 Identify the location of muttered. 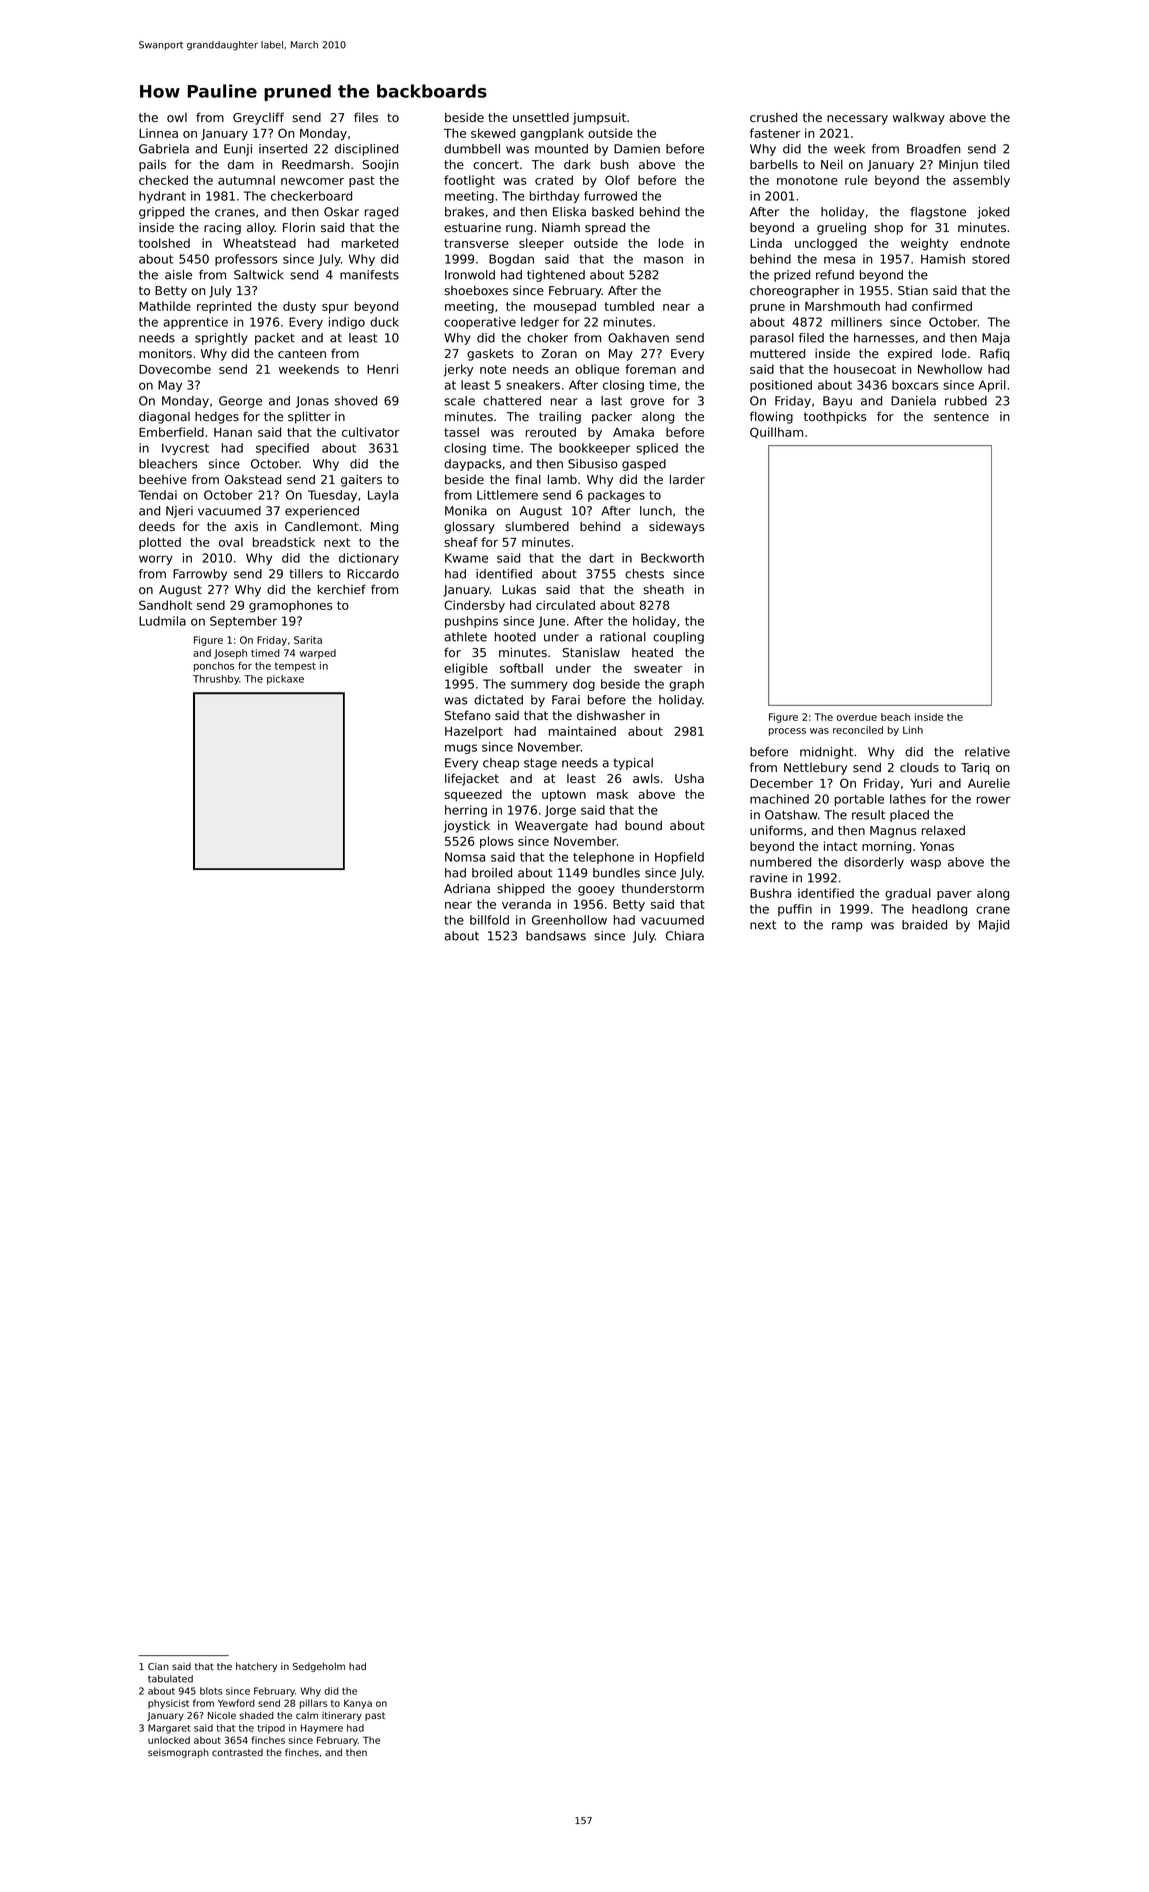
(777, 353).
